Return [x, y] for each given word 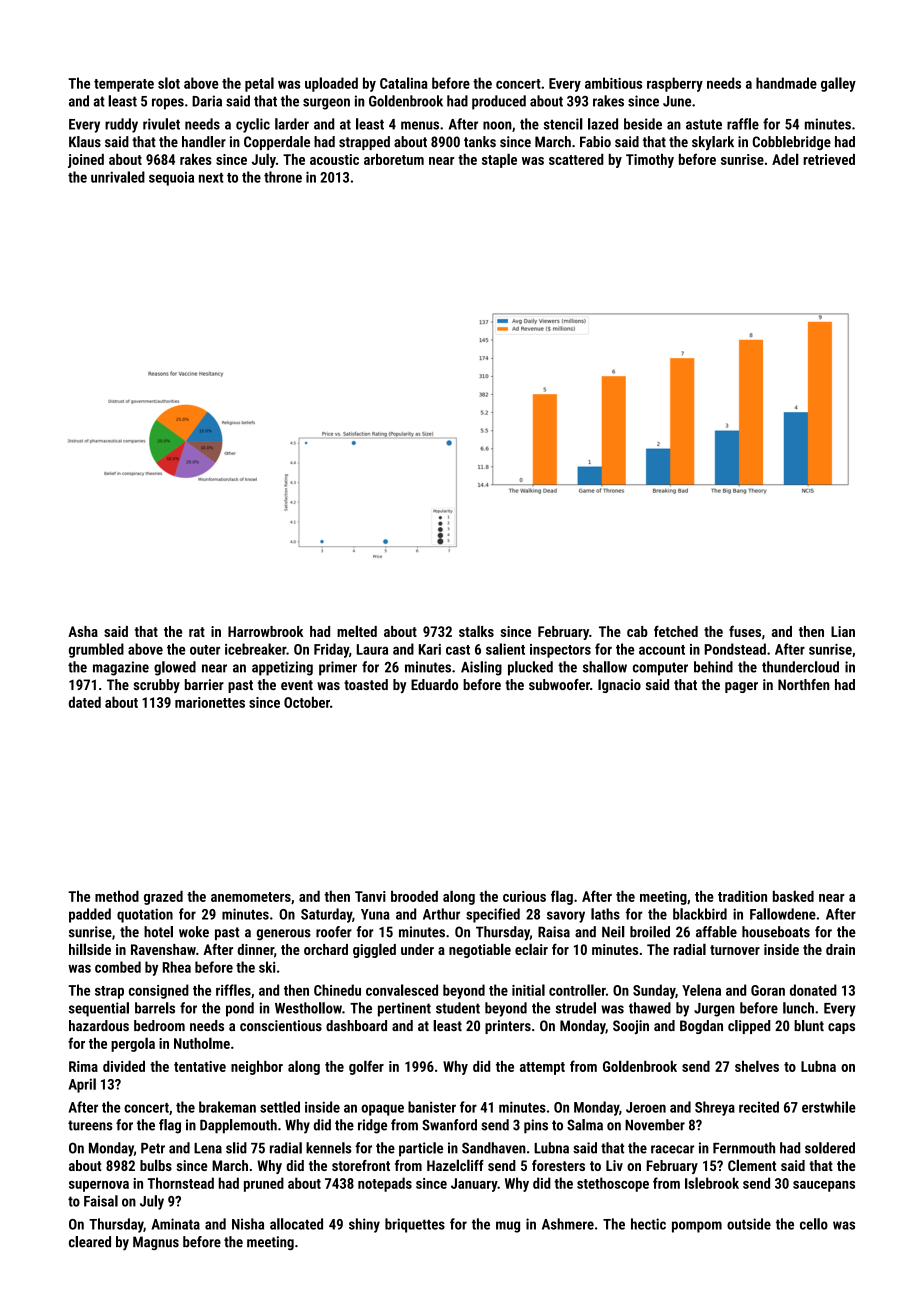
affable [716, 932]
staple [499, 160]
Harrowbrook [265, 631]
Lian [843, 631]
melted [357, 631]
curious [524, 896]
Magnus [156, 1243]
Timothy [650, 161]
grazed [163, 897]
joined [86, 161]
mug [508, 1227]
